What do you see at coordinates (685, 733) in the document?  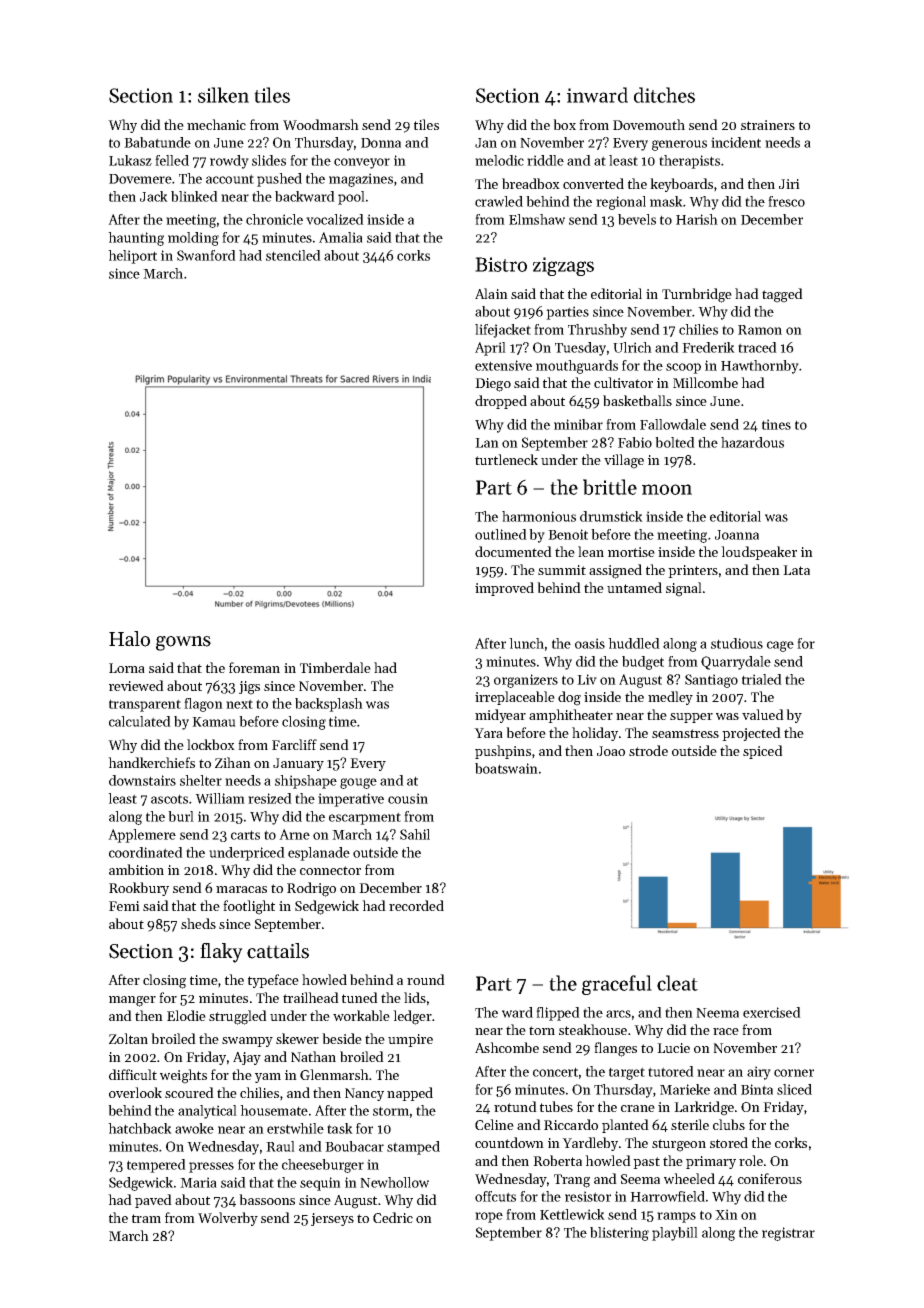 I see `seamstress` at bounding box center [685, 733].
